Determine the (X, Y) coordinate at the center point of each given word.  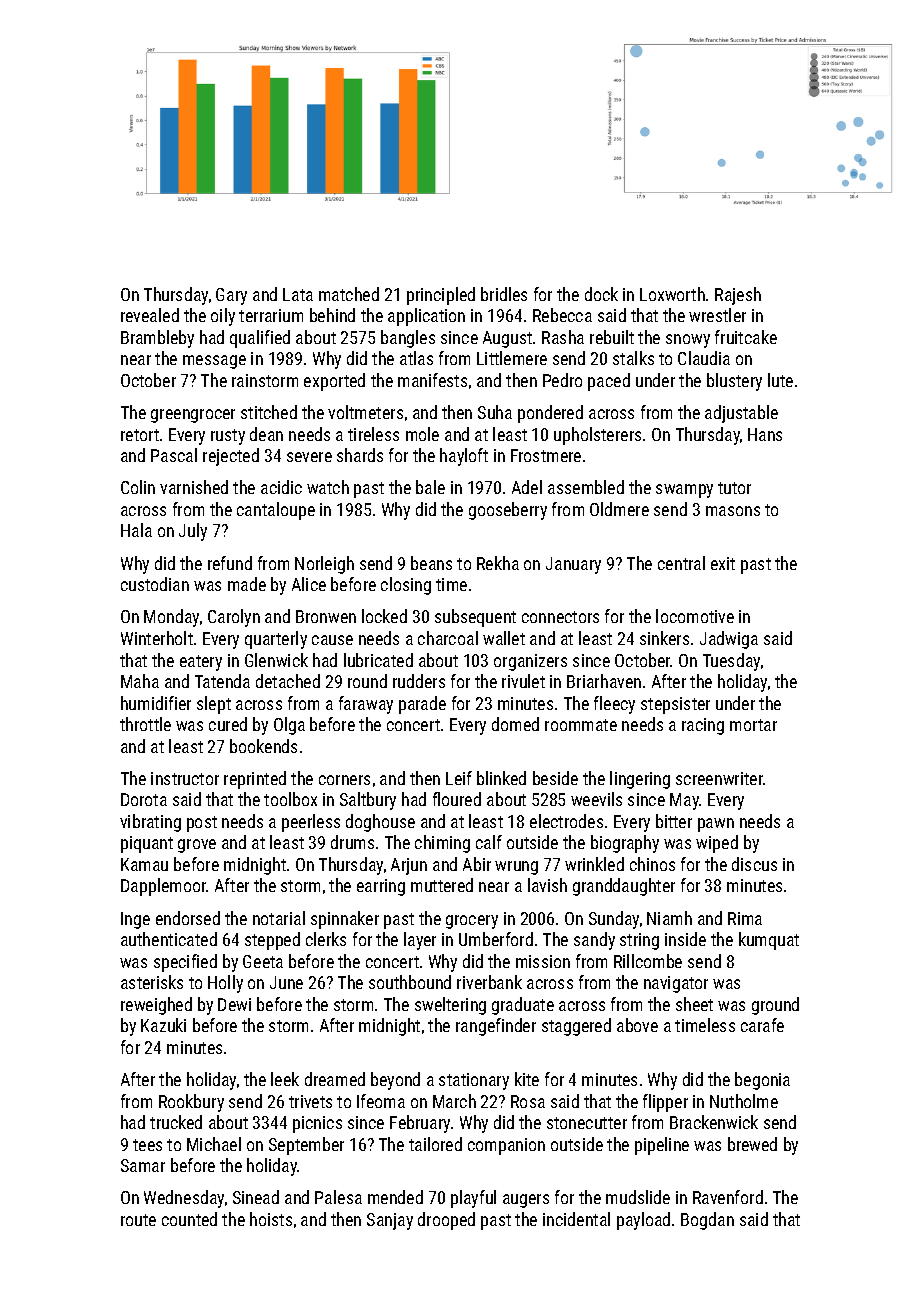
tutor (734, 488)
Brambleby (157, 339)
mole (422, 434)
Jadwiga (729, 640)
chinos (652, 864)
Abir (477, 864)
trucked (176, 1122)
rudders (419, 681)
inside (685, 939)
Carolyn (234, 618)
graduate (523, 1006)
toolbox (290, 799)
